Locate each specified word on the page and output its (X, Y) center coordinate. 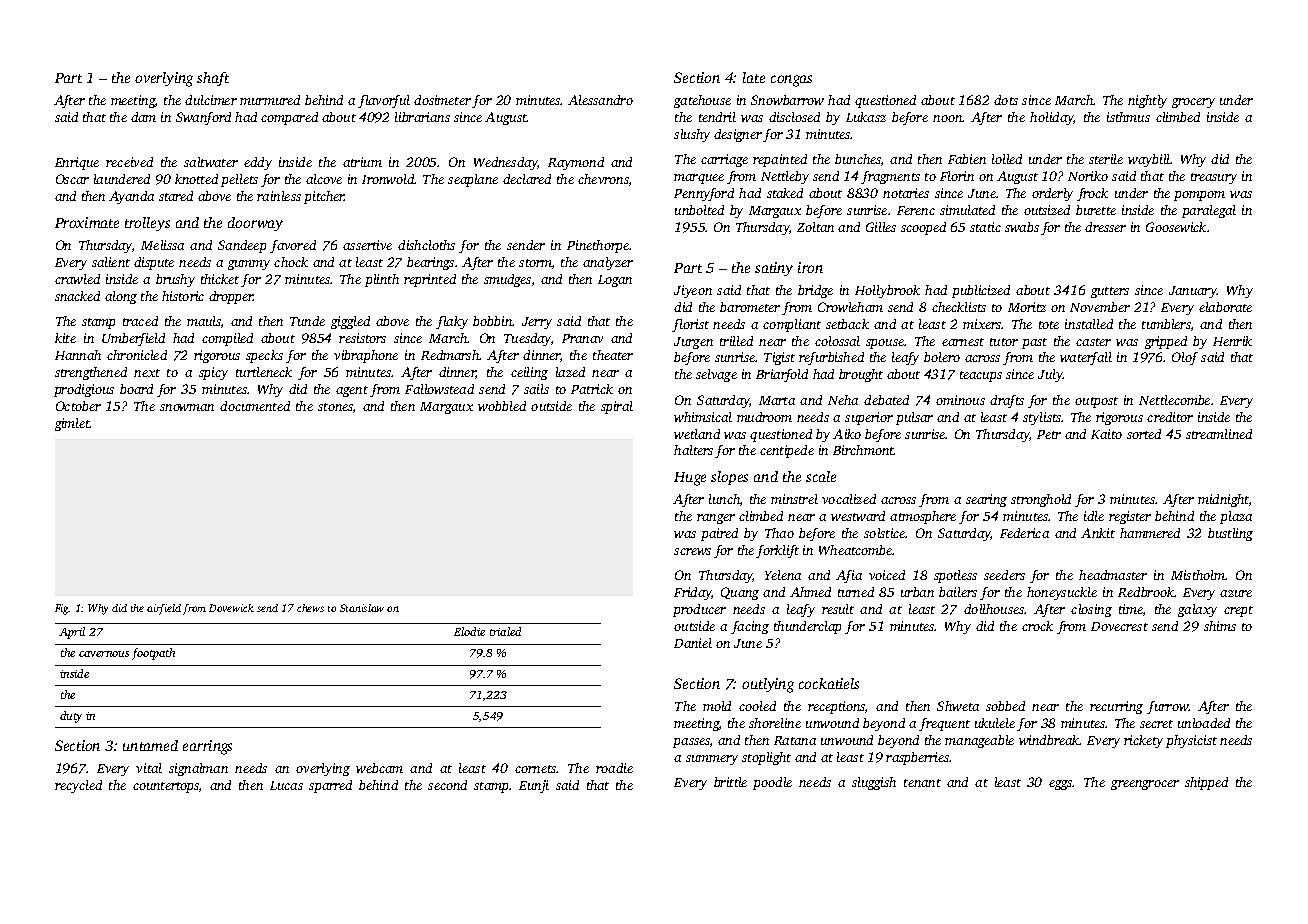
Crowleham (850, 307)
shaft (213, 79)
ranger (716, 519)
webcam (379, 768)
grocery (1193, 103)
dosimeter (442, 100)
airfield (164, 609)
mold (717, 706)
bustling (1230, 534)
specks (264, 356)
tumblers (1166, 324)
